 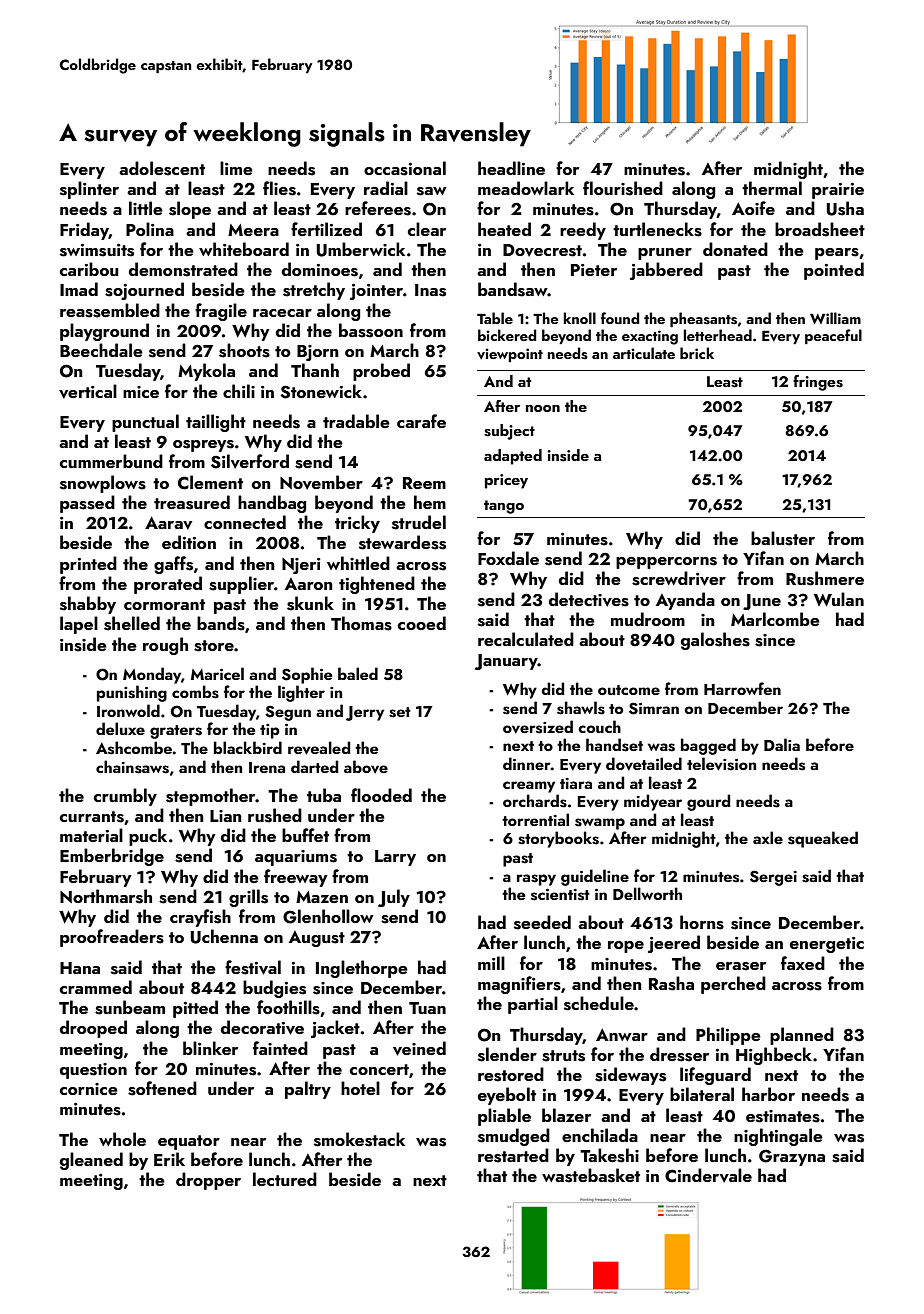 What do you see at coordinates (88, 391) in the page?
I see `vertical` at bounding box center [88, 391].
